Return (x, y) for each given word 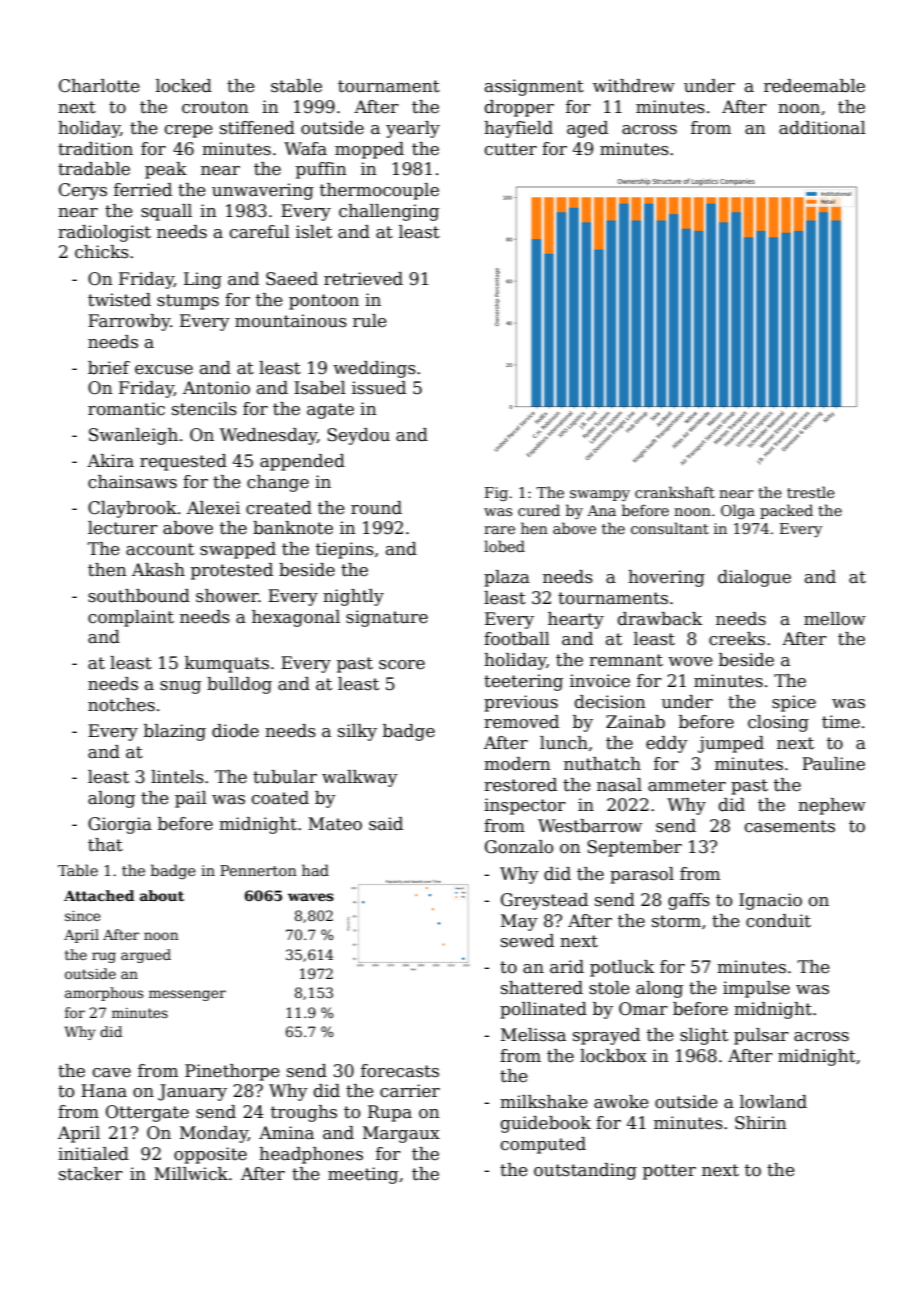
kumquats (227, 664)
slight (704, 1036)
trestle (811, 492)
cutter (511, 149)
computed (543, 1145)
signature (387, 618)
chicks (102, 252)
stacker (91, 1174)
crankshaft (675, 492)
